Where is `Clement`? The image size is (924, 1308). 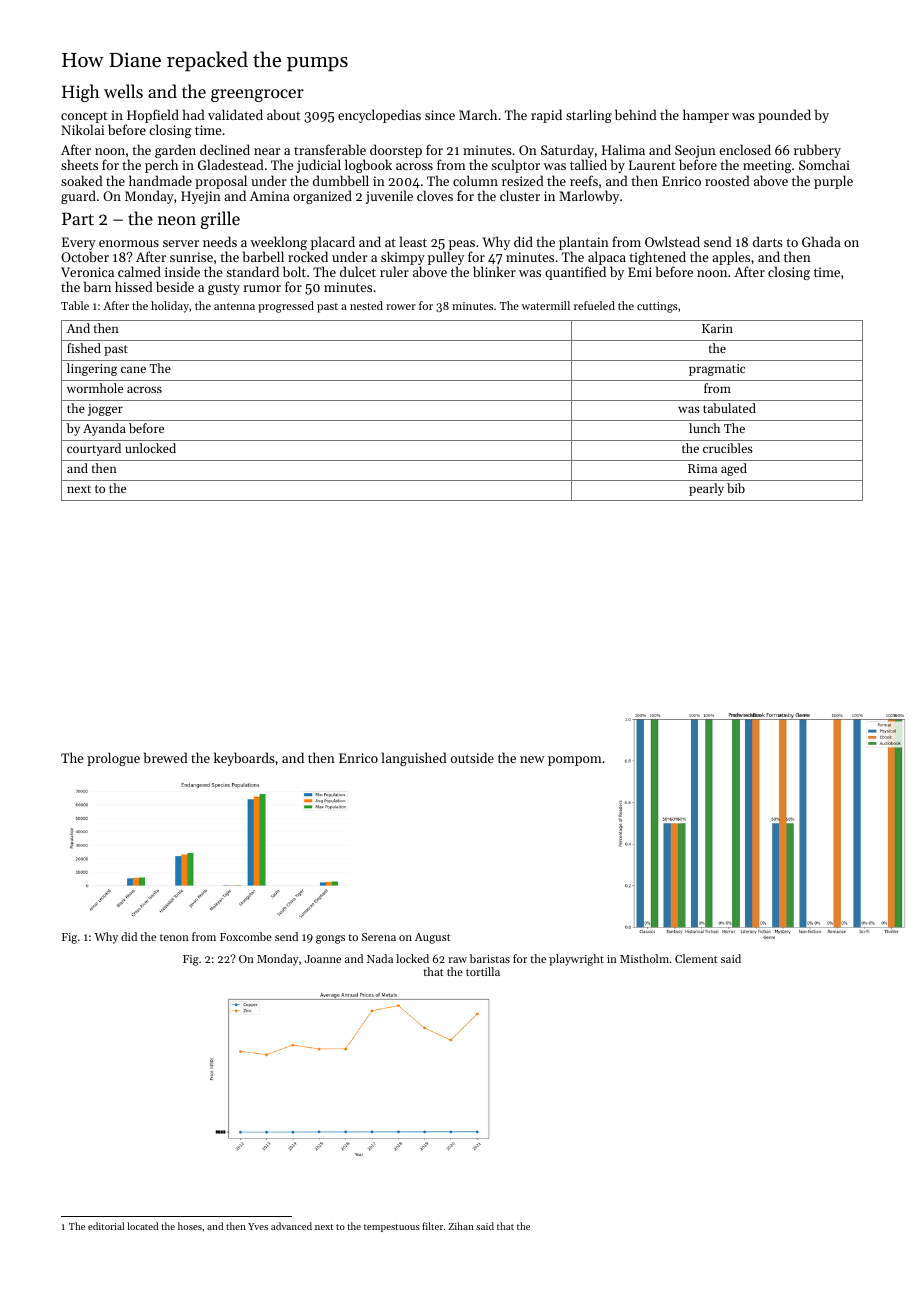
Clement is located at coordinates (696, 958).
